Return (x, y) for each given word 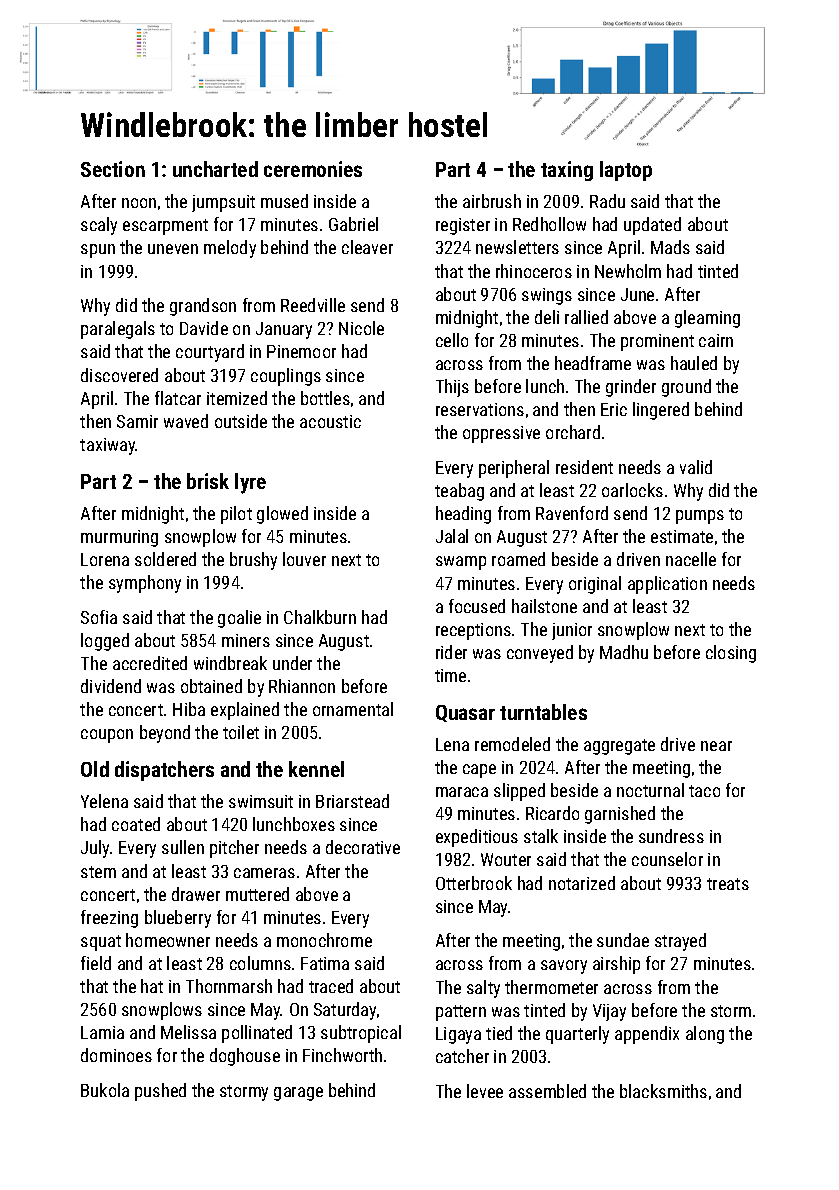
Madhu (624, 652)
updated (652, 226)
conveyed (540, 654)
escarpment (165, 227)
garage (298, 1094)
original (595, 585)
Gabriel (353, 224)
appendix (647, 1035)
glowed (282, 515)
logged (105, 642)
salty (483, 989)
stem (98, 872)
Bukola (105, 1090)
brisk (208, 481)
